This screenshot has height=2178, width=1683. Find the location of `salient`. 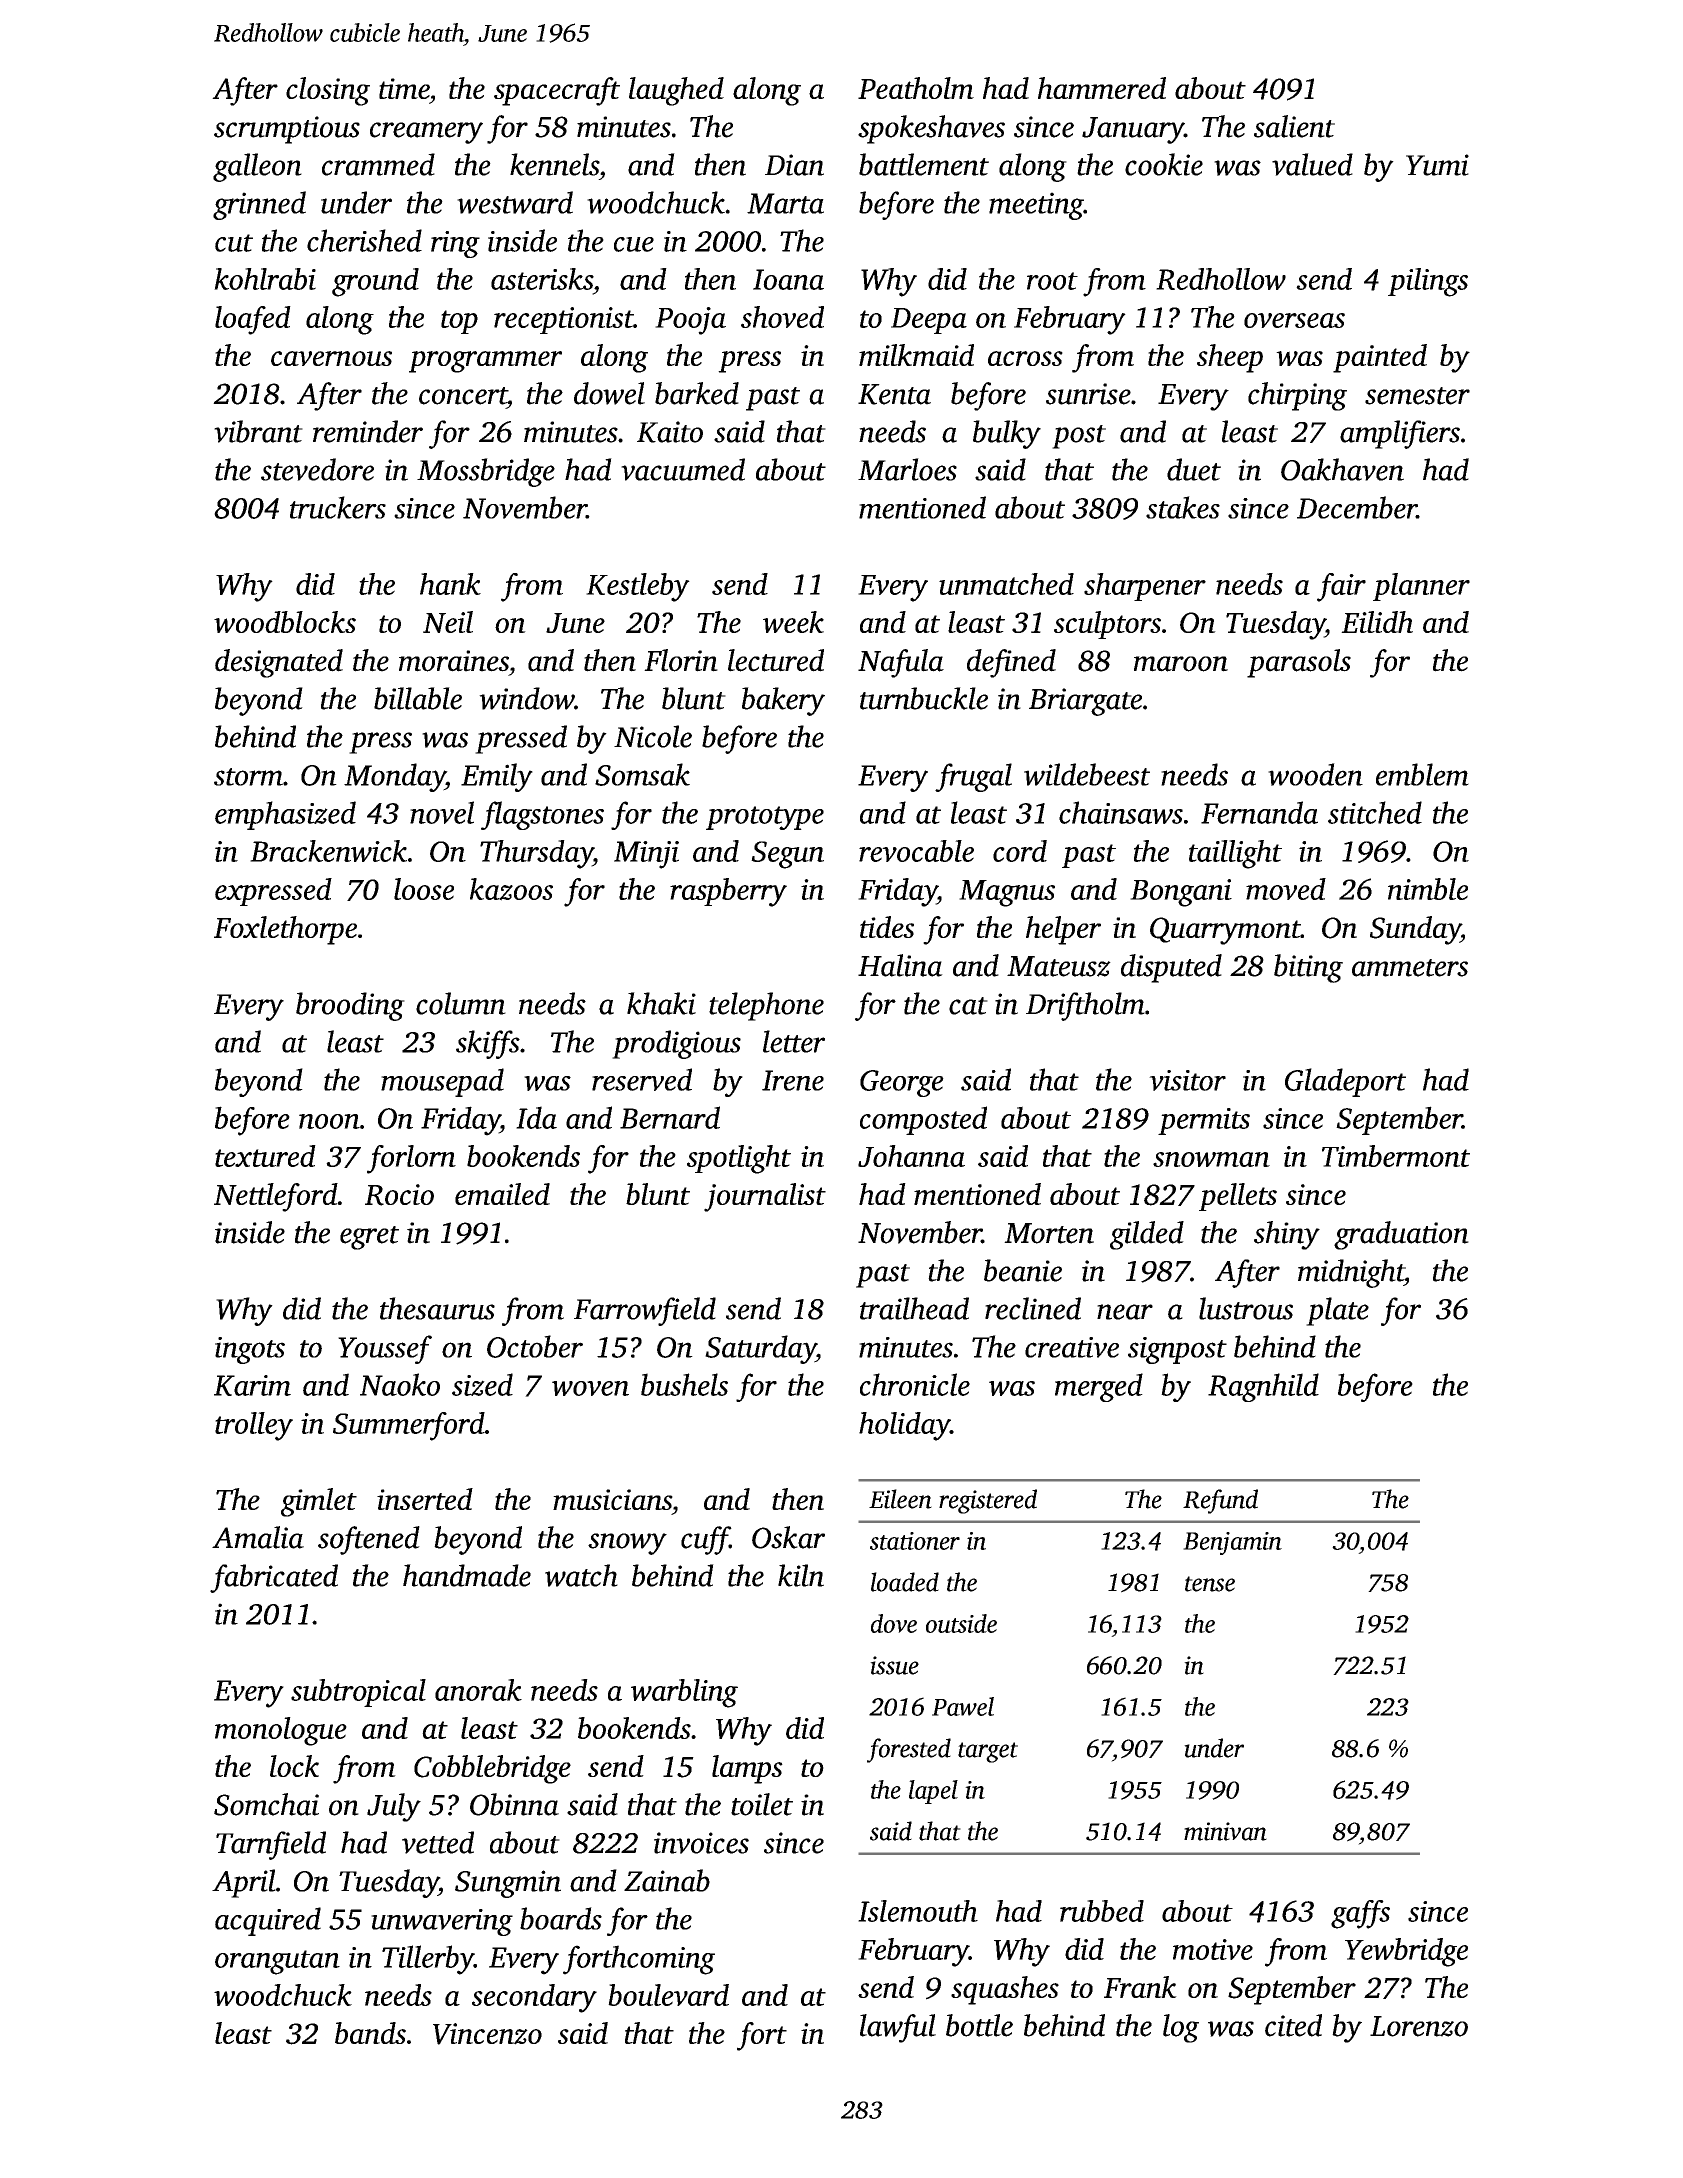

salient is located at coordinates (1294, 126).
